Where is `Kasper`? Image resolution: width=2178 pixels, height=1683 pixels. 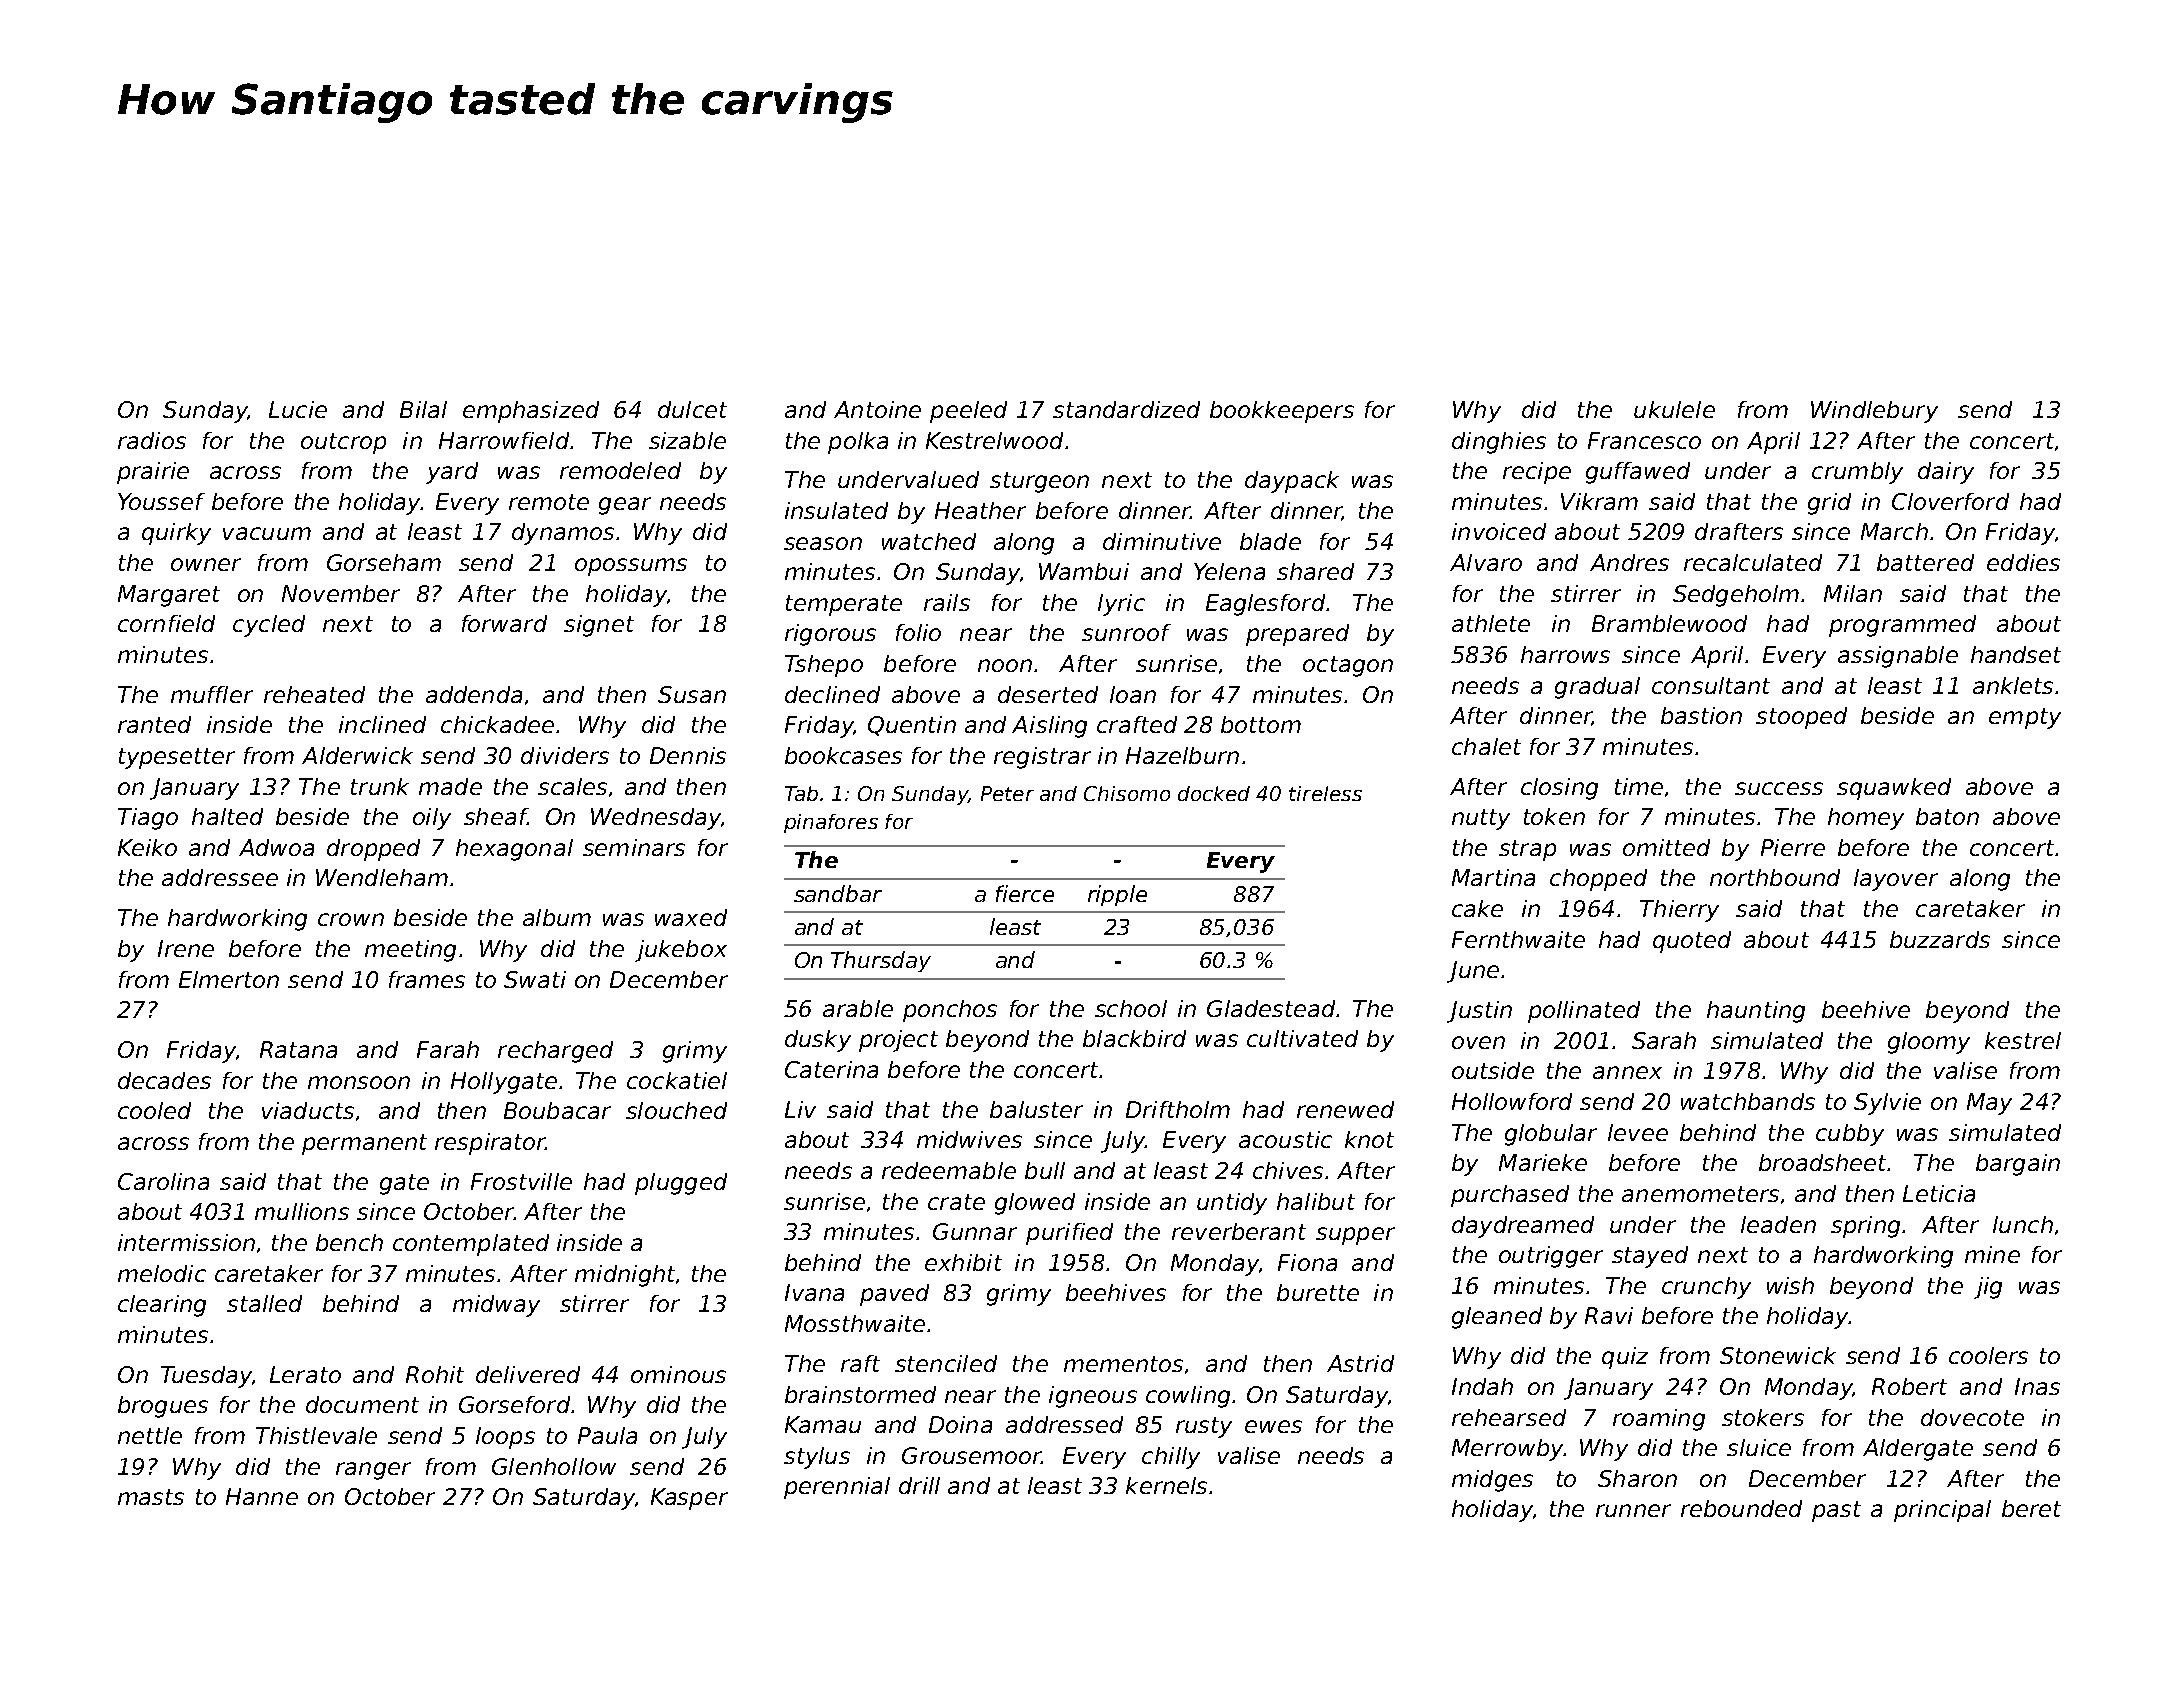 Kasper is located at coordinates (689, 1499).
